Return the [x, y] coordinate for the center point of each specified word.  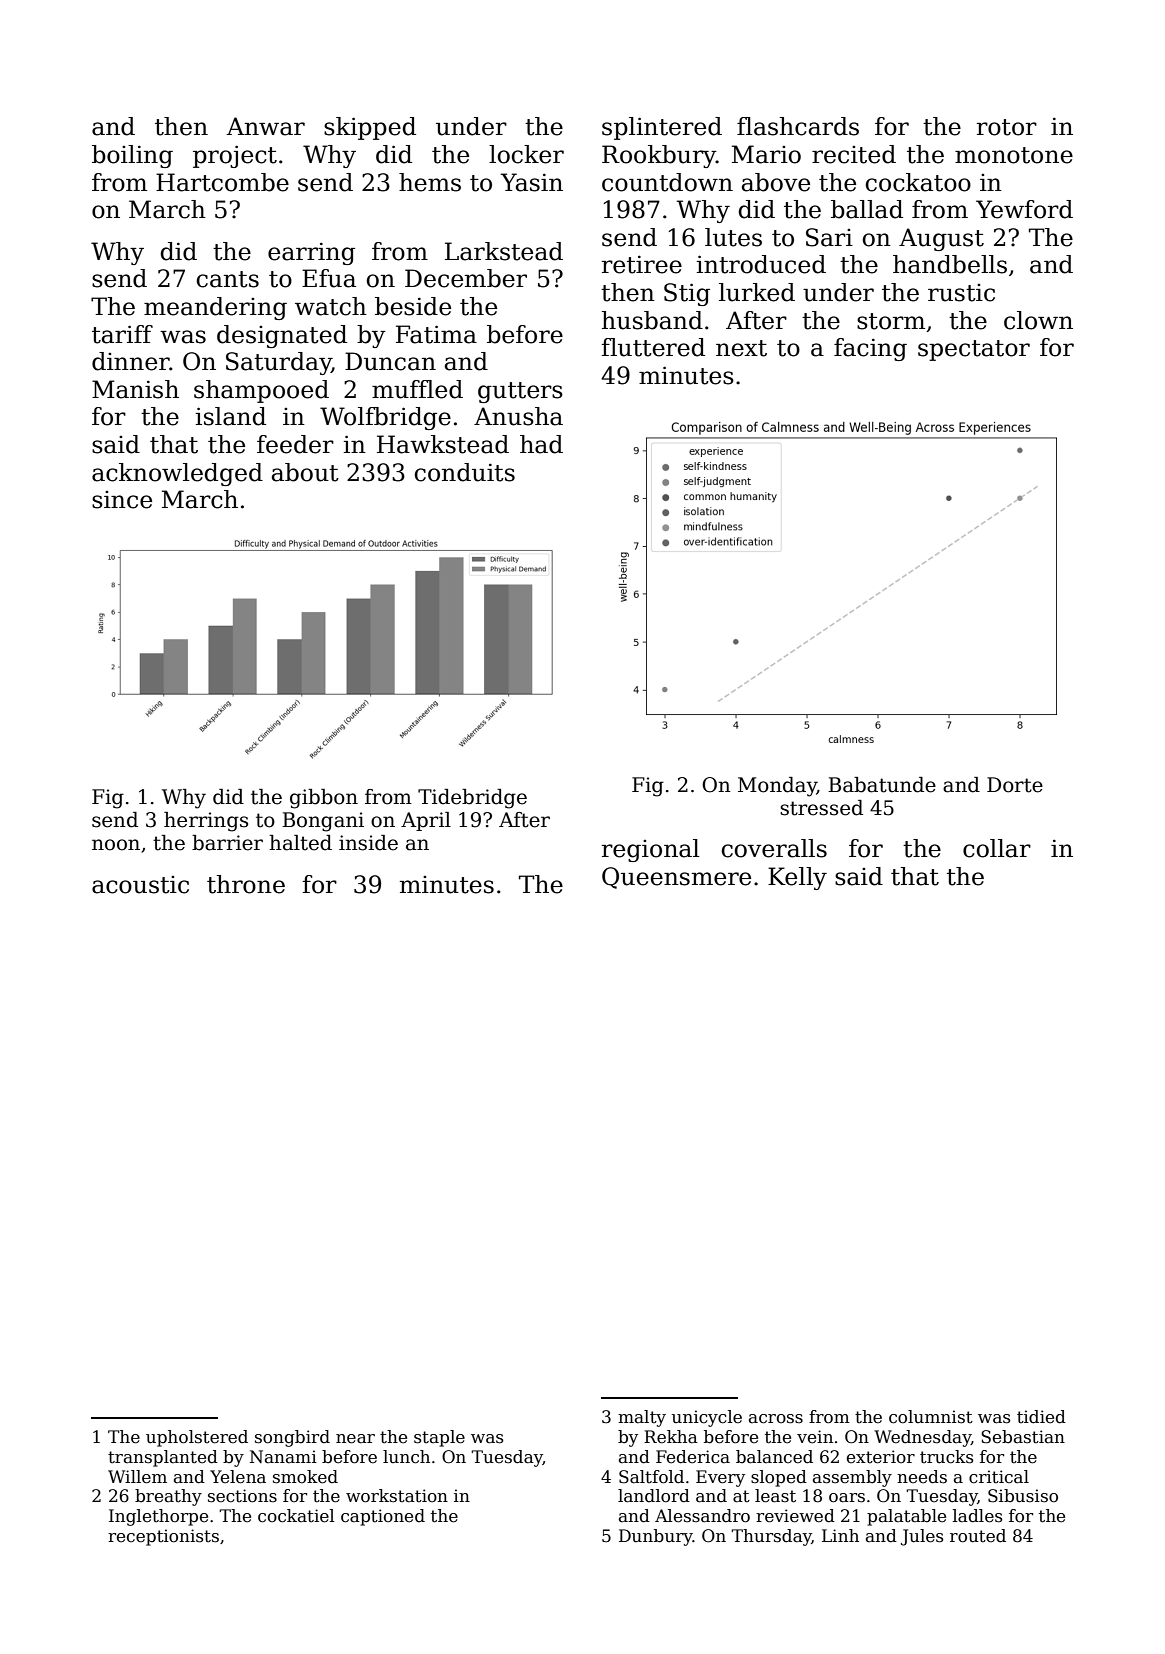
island [231, 416]
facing [870, 349]
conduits [465, 472]
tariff [122, 334]
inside [368, 843]
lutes [733, 237]
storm [891, 321]
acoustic [140, 885]
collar [997, 848]
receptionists [163, 1537]
